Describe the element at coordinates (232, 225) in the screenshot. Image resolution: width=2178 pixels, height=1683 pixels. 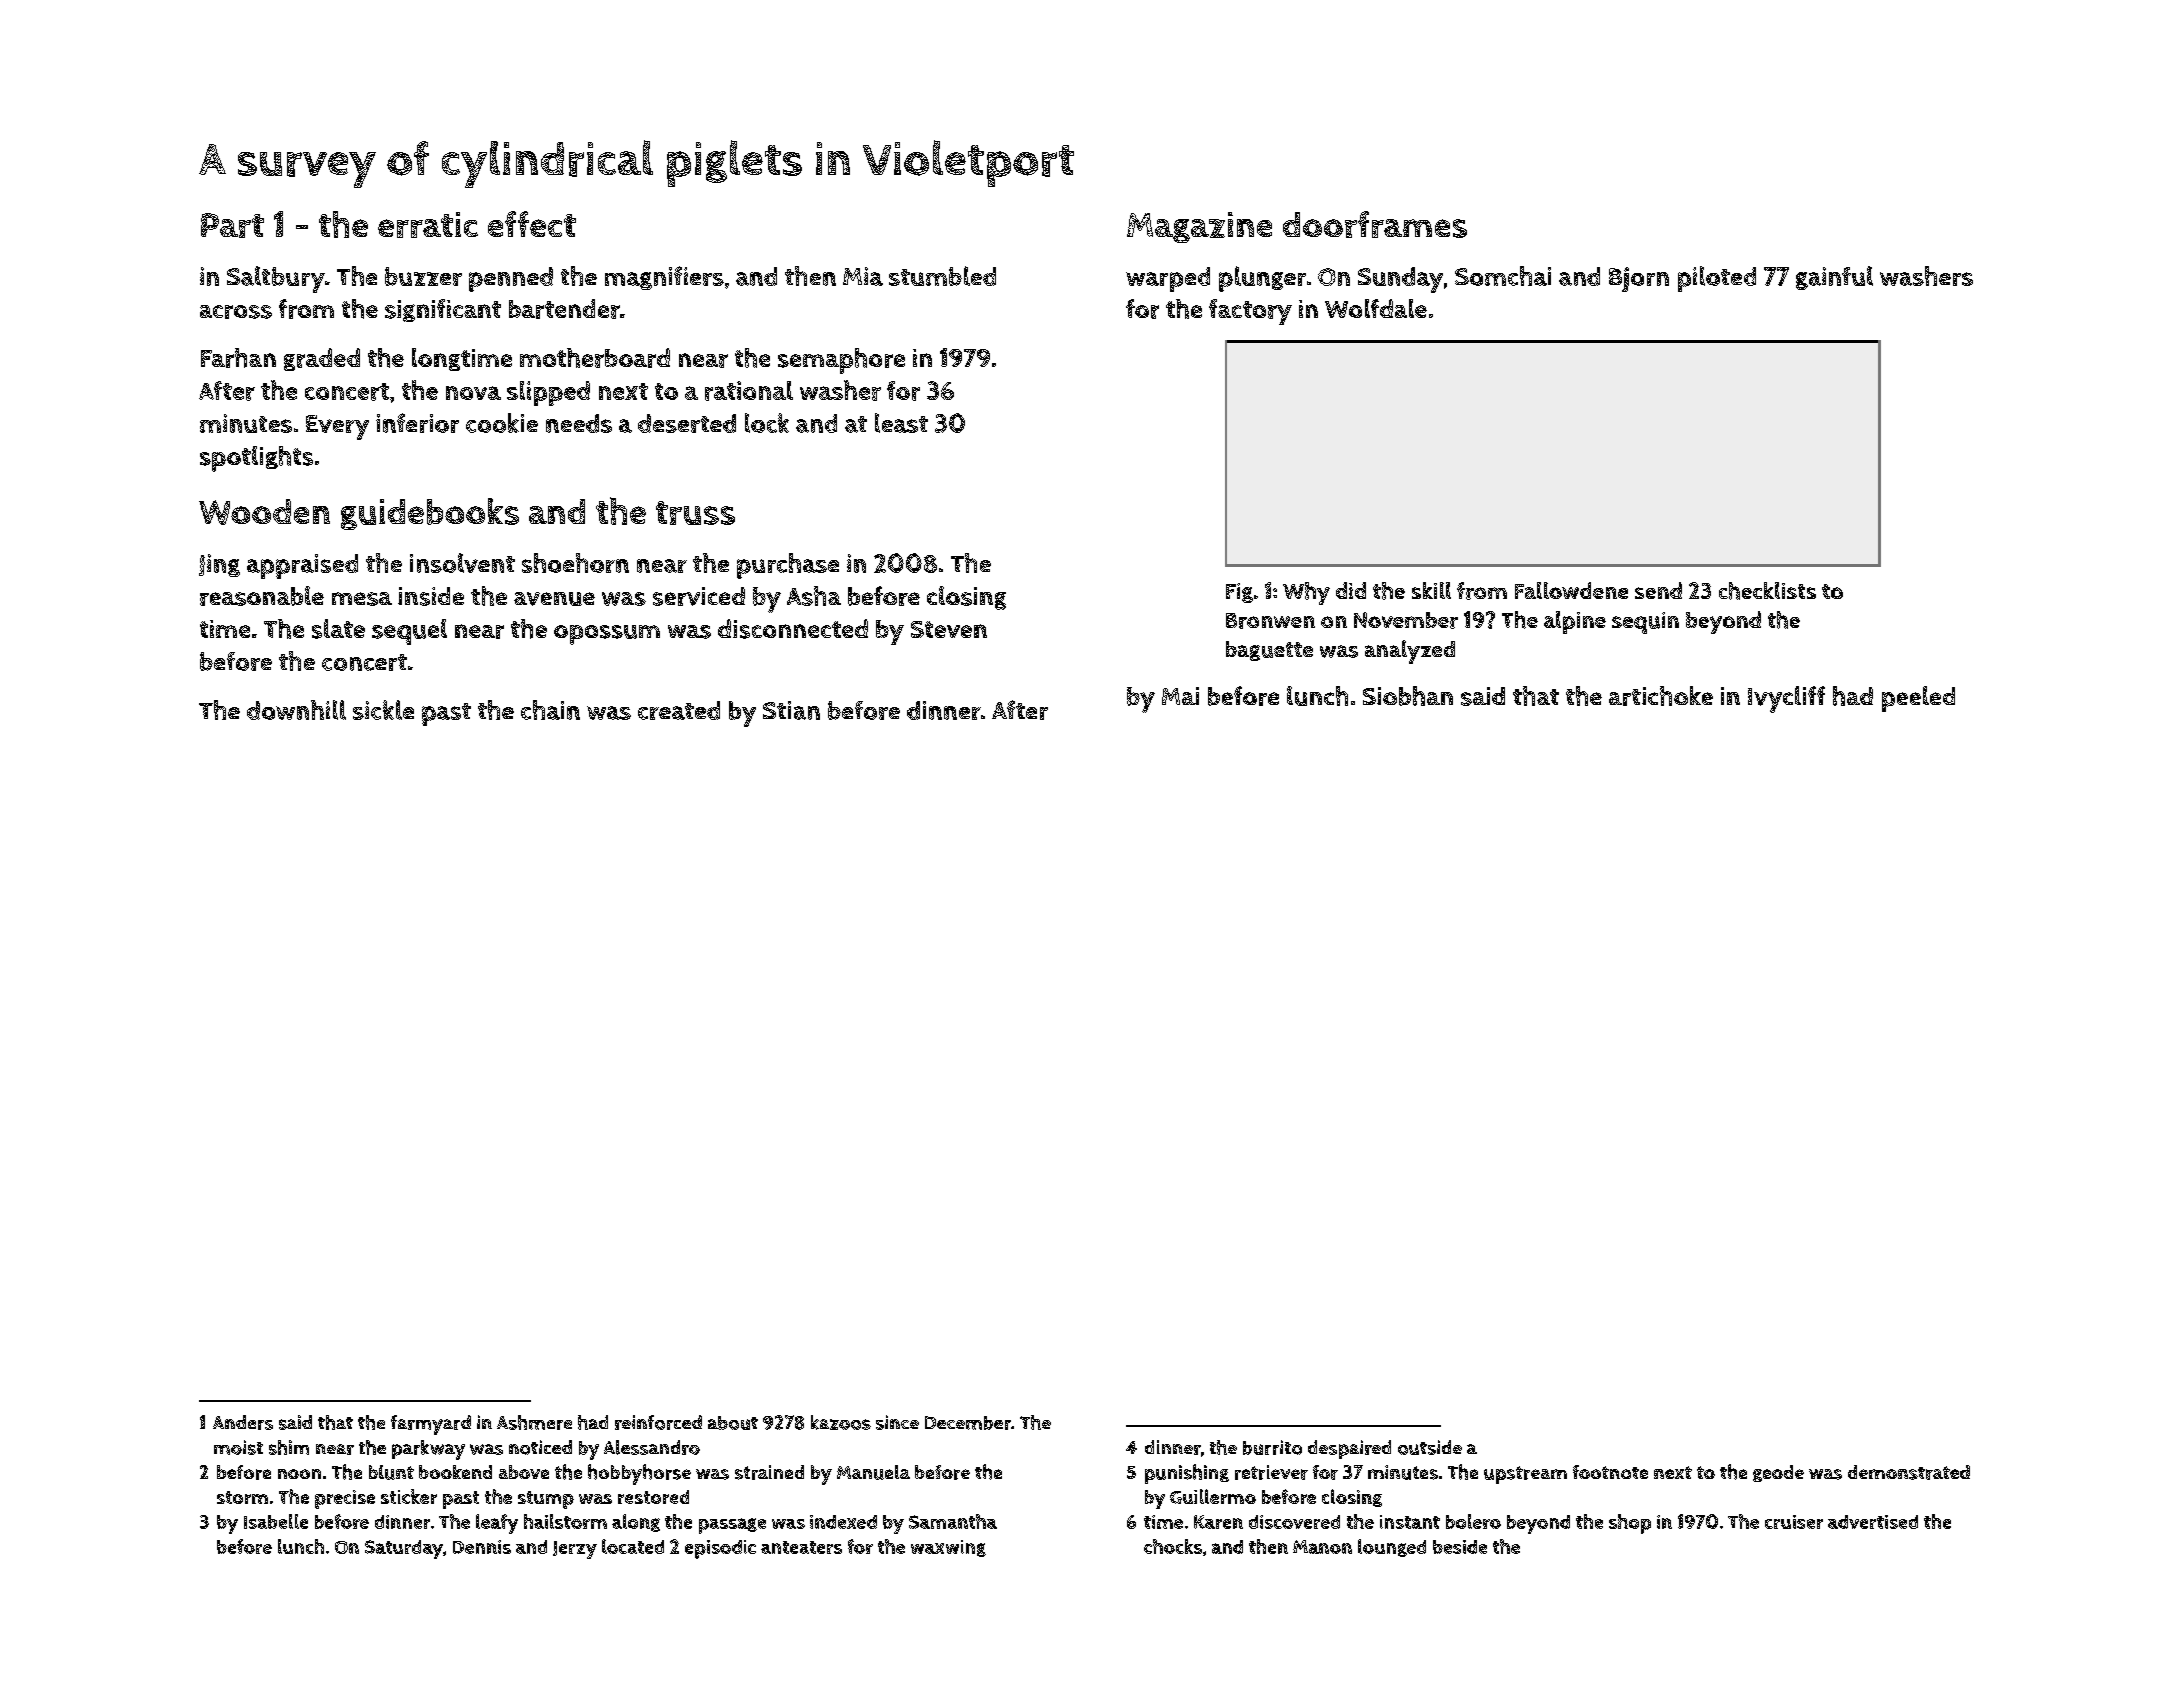
I see `Part` at that location.
